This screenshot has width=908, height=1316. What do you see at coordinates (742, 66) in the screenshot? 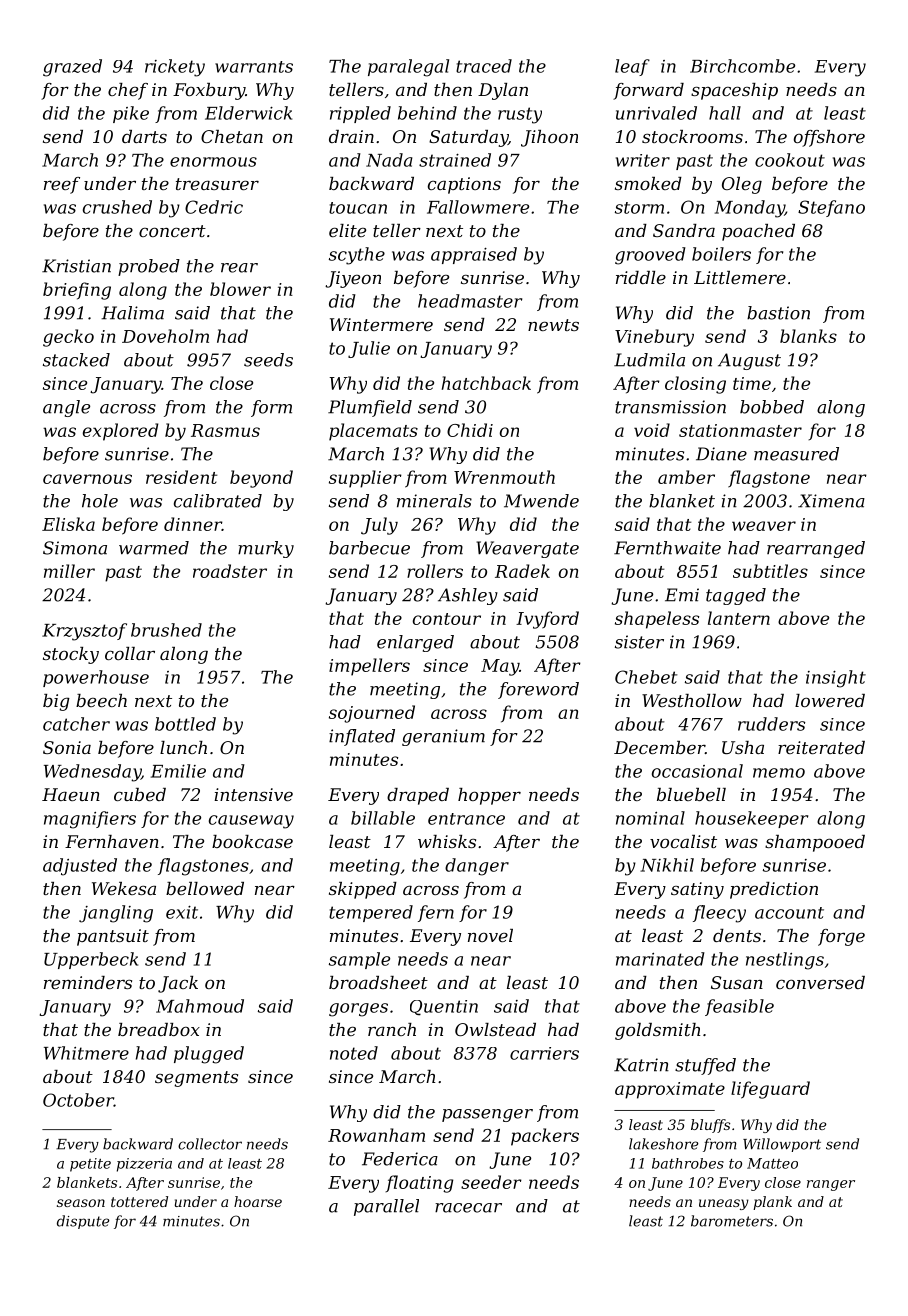
I see `Birchcombe` at bounding box center [742, 66].
